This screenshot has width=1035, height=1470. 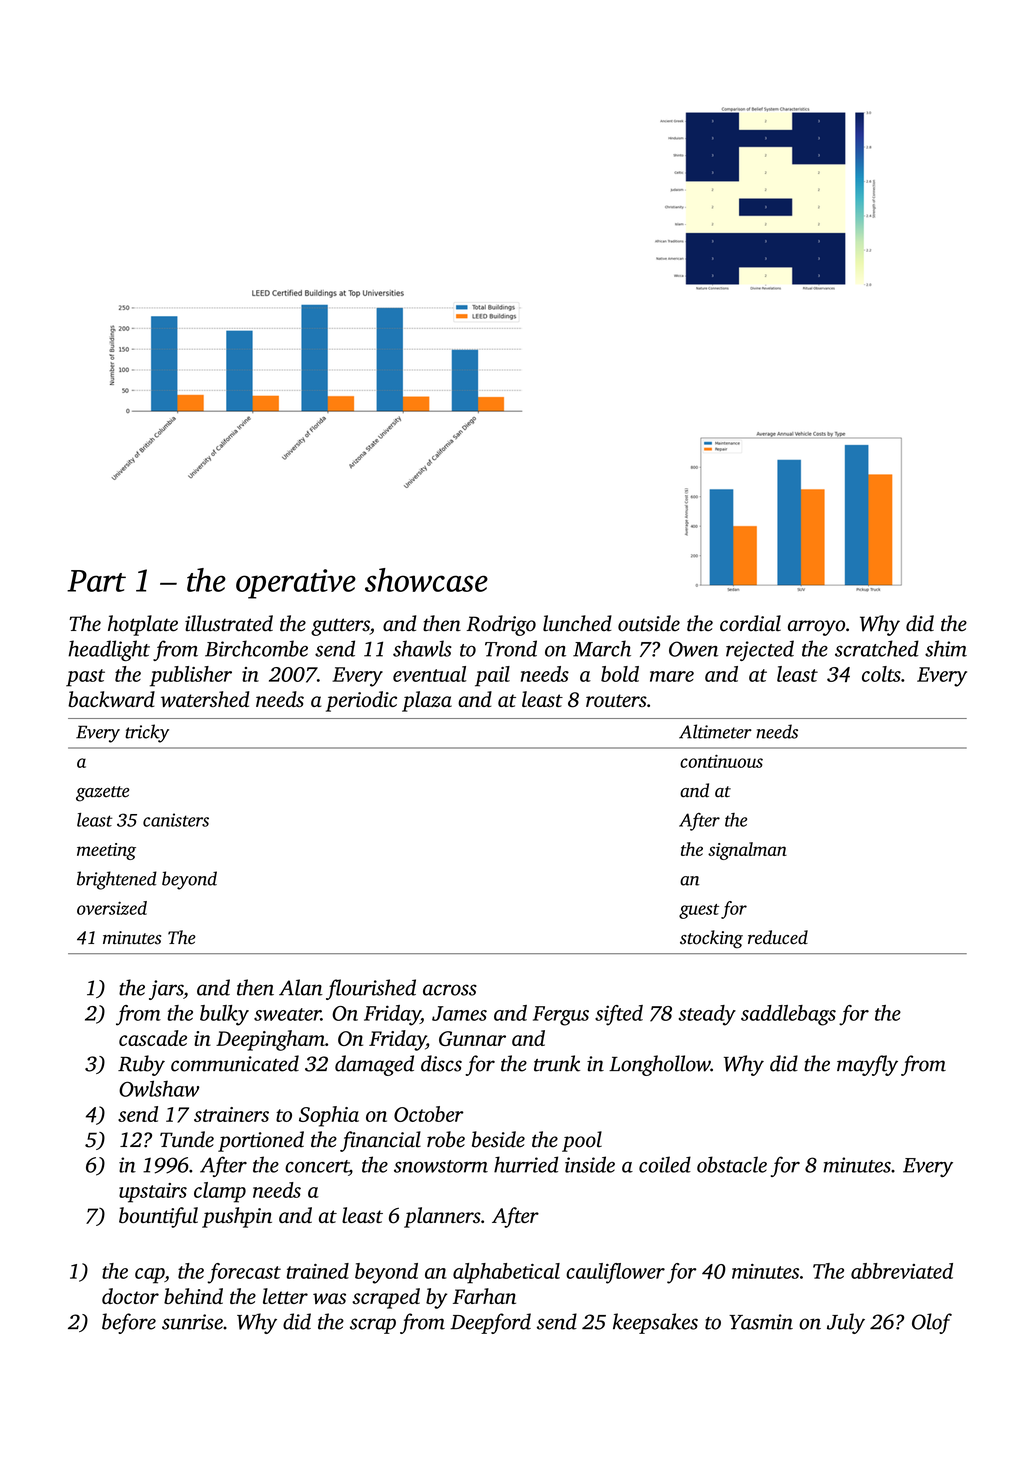 I want to click on keepsakes, so click(x=655, y=1323).
